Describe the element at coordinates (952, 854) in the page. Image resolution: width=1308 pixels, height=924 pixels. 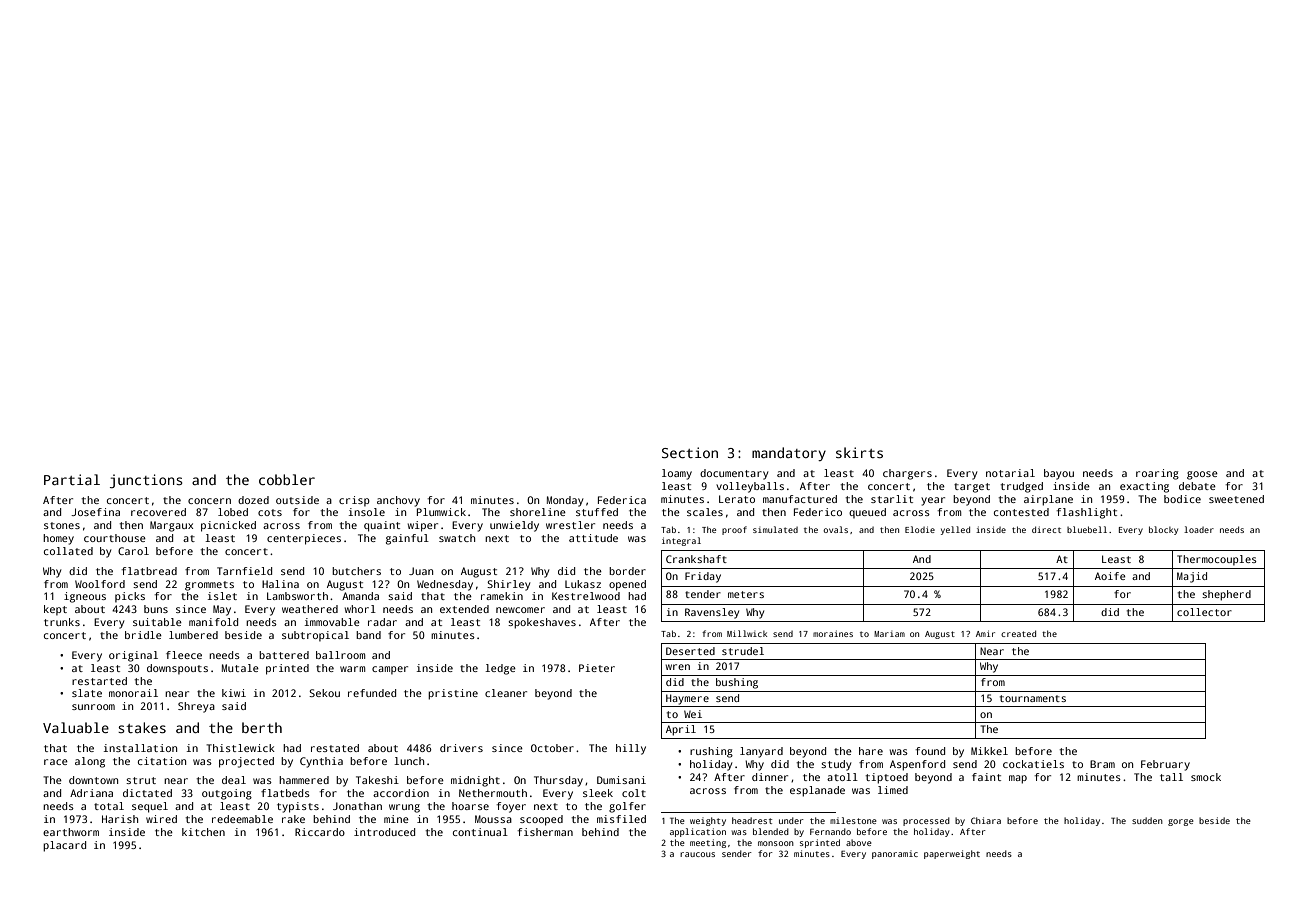
I see `paperweight` at that location.
